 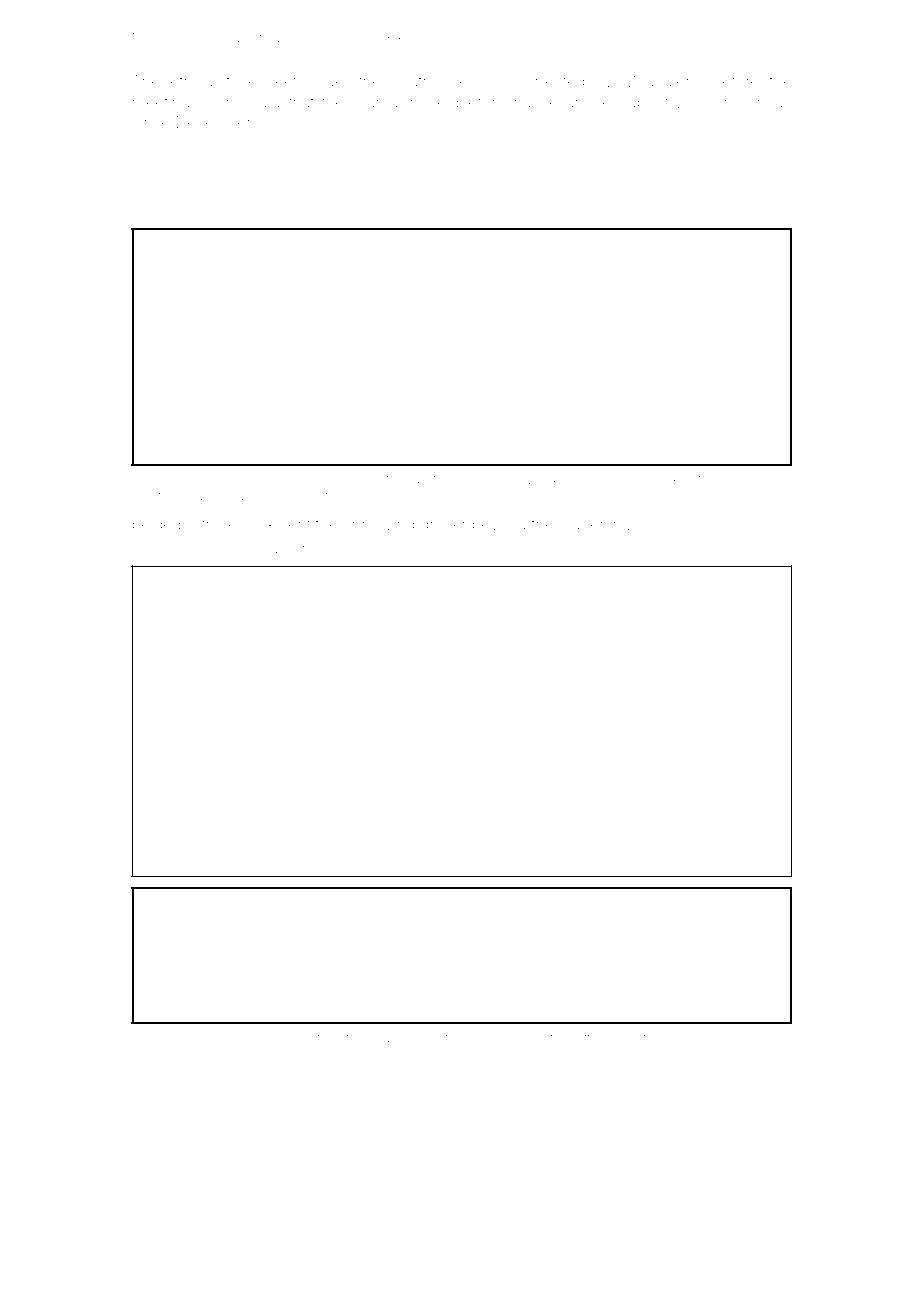 I want to click on that, so click(x=301, y=102).
